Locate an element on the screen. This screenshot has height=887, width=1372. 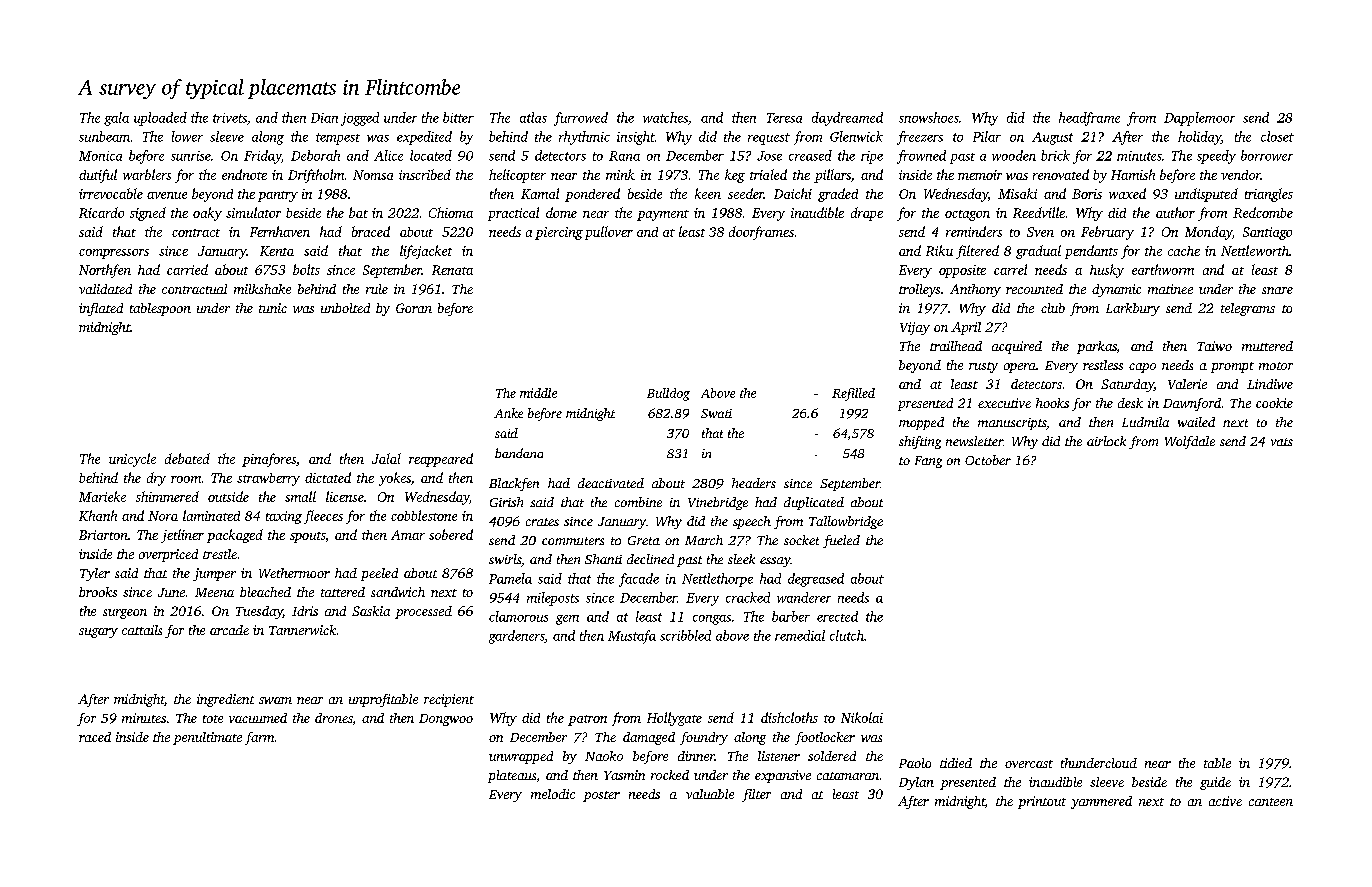
gardeners is located at coordinates (516, 637).
